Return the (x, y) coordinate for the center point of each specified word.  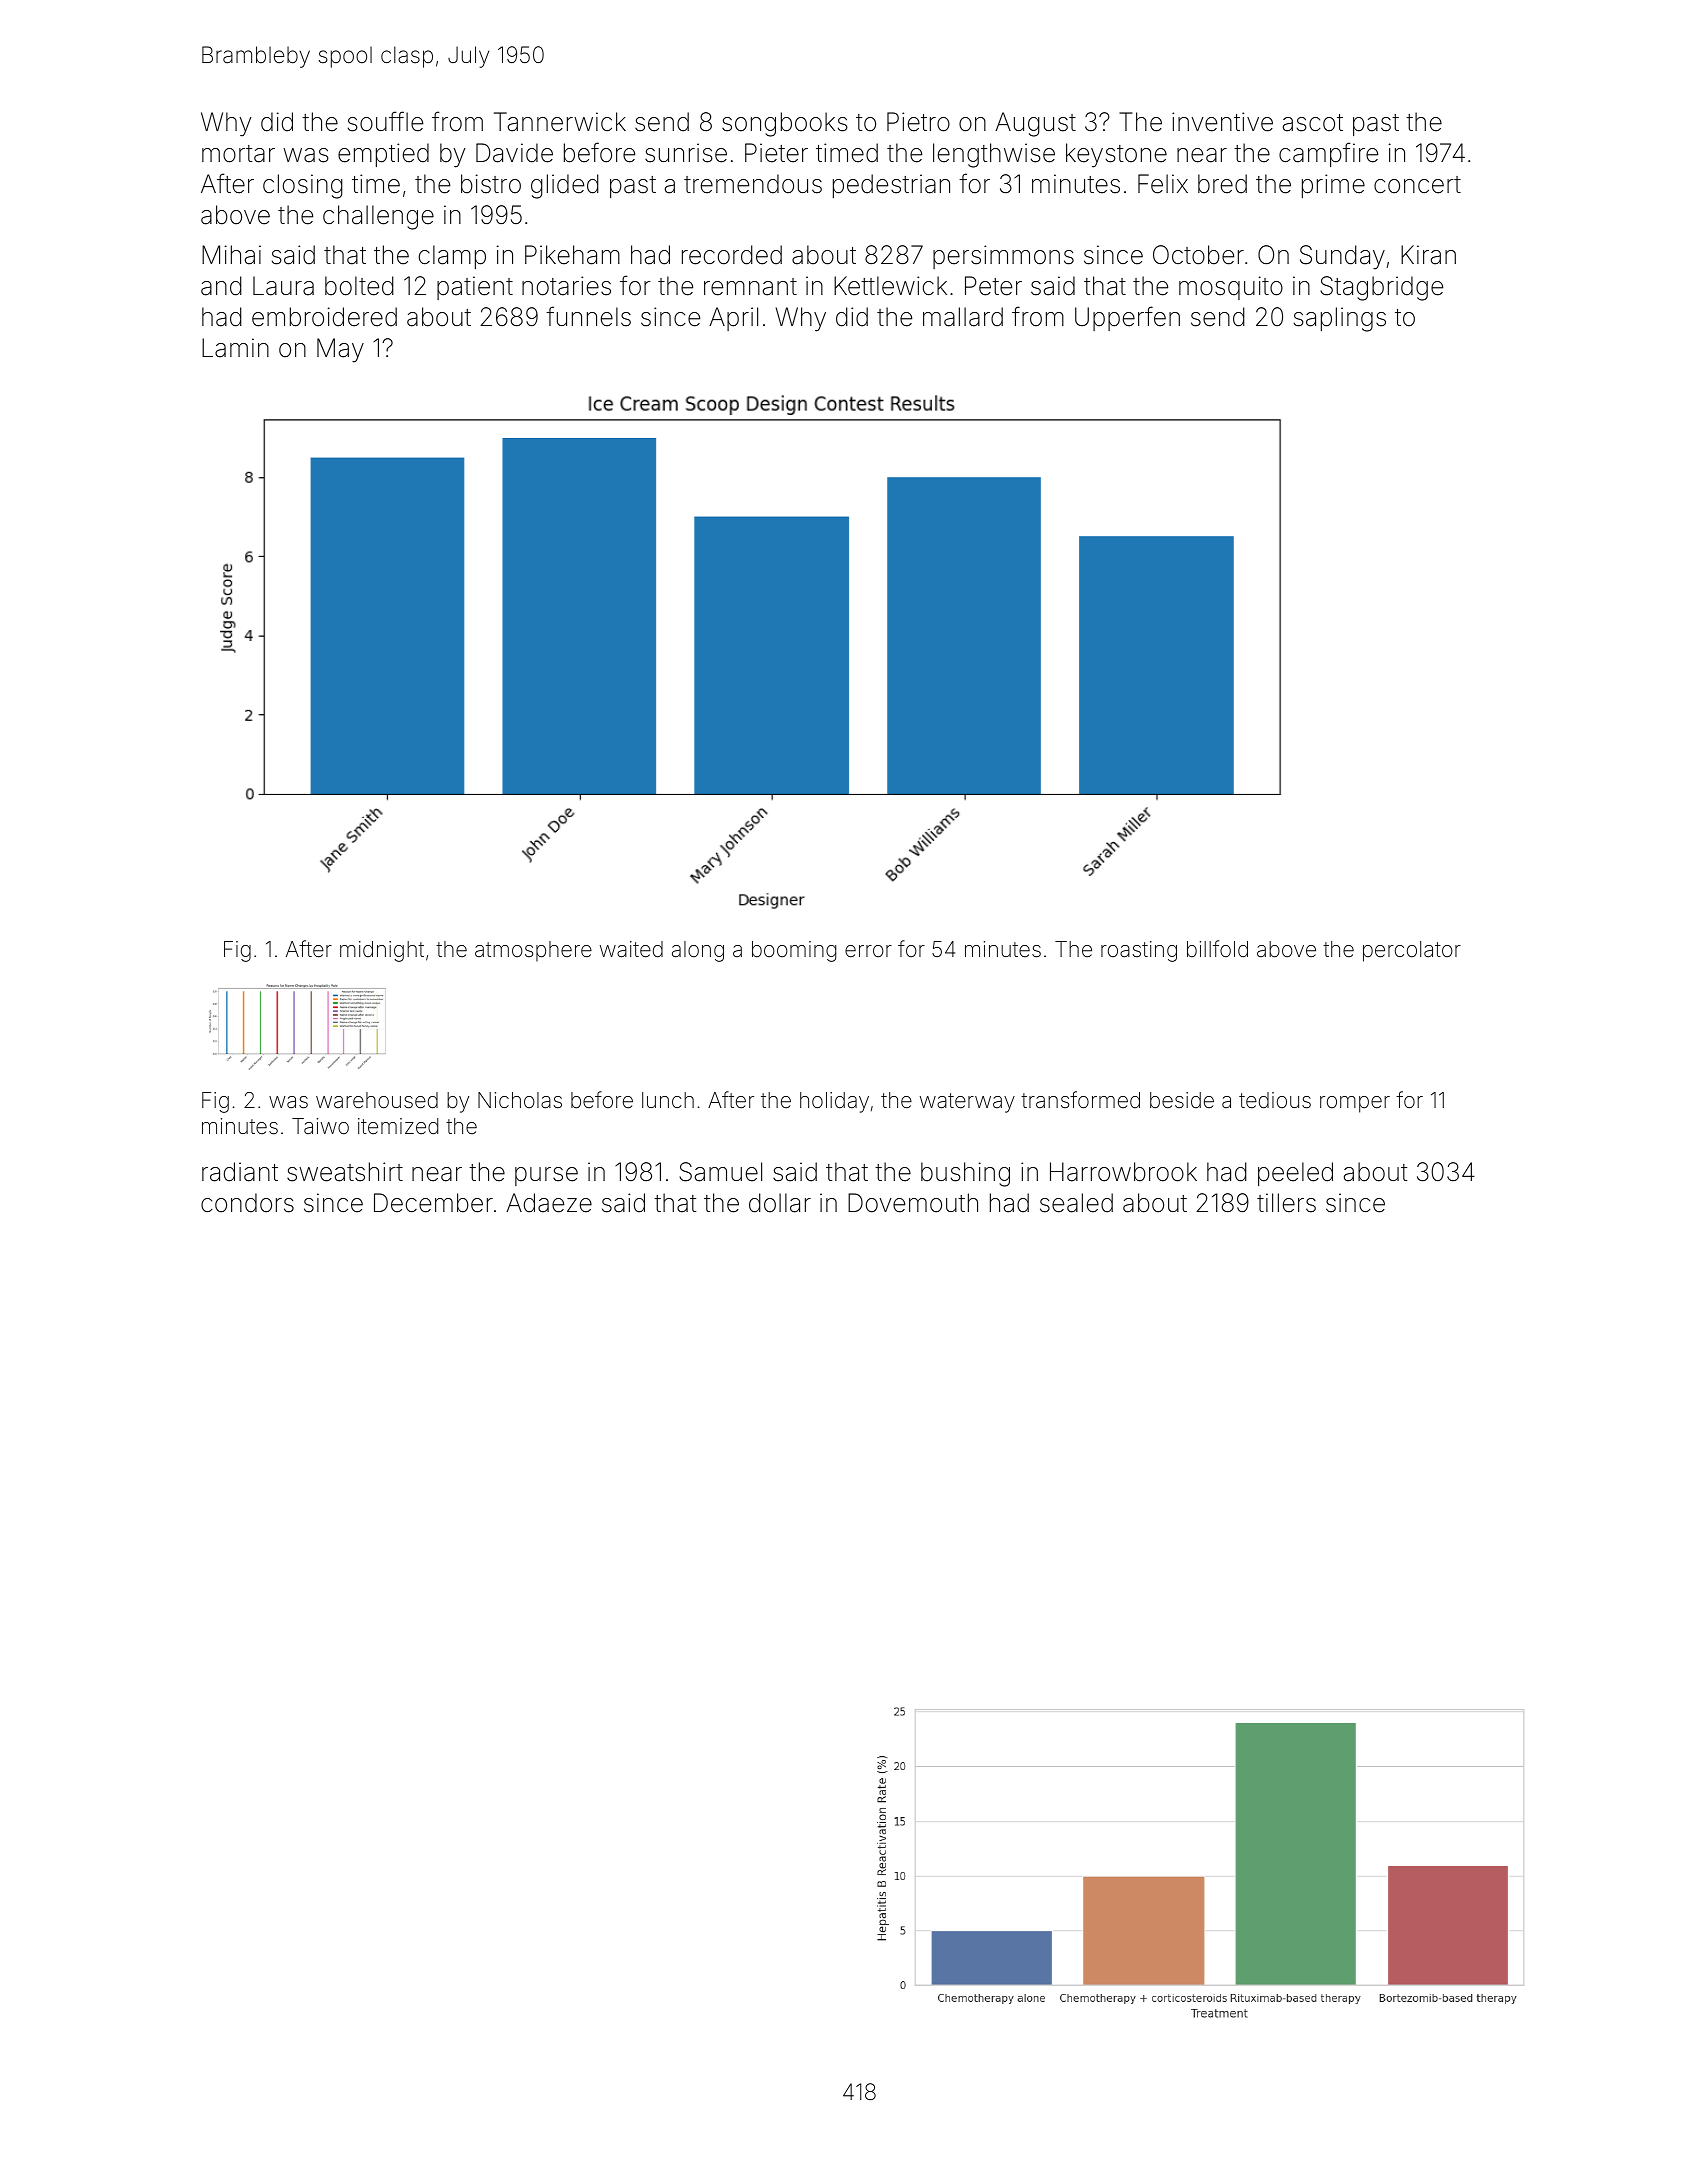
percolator (1412, 951)
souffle (385, 121)
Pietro (918, 122)
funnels (588, 316)
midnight (382, 951)
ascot (1313, 123)
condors (247, 1203)
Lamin (235, 348)
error (868, 951)
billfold (1217, 949)
